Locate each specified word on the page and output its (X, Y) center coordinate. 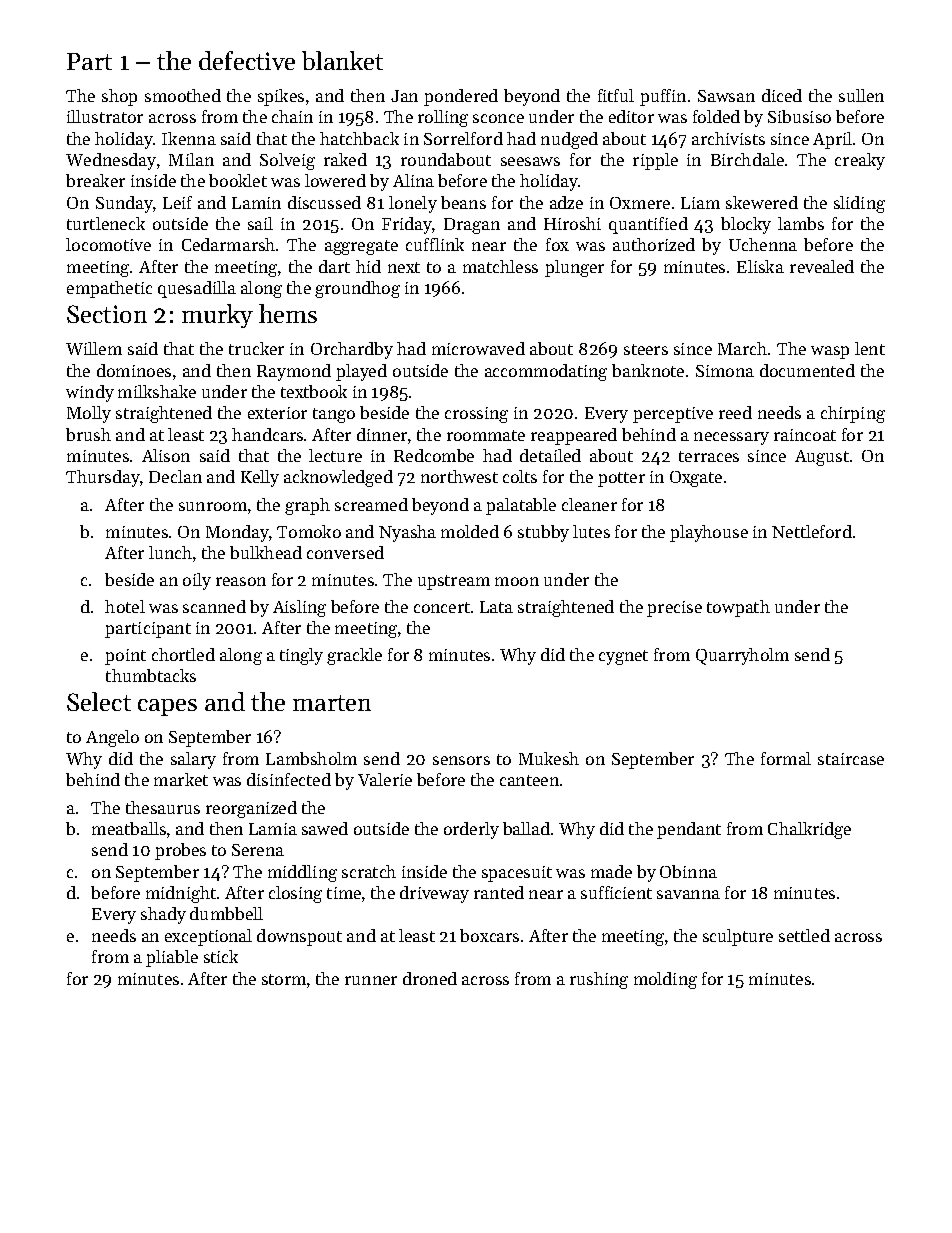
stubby (543, 533)
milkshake (157, 391)
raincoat (805, 435)
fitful (616, 95)
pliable (172, 958)
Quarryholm (742, 656)
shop (119, 97)
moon (517, 581)
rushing (599, 980)
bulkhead (266, 552)
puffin (663, 97)
